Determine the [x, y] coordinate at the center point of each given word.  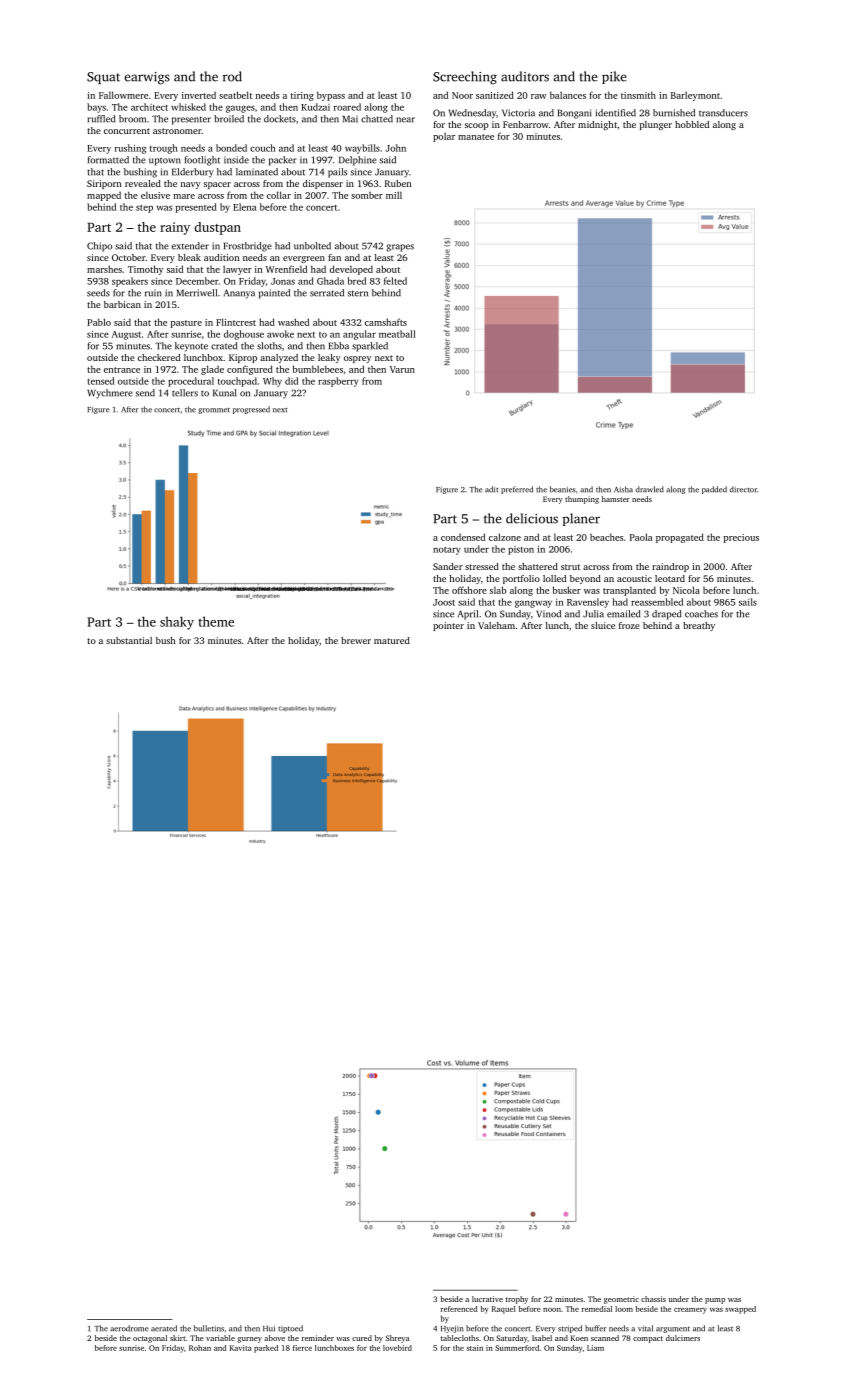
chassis [653, 1299]
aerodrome [129, 1328]
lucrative [487, 1299]
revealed [143, 183]
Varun [402, 369]
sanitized [495, 95]
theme [216, 621]
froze [629, 625]
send [145, 393]
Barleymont [695, 96]
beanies [563, 489]
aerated [164, 1328]
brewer [356, 640]
